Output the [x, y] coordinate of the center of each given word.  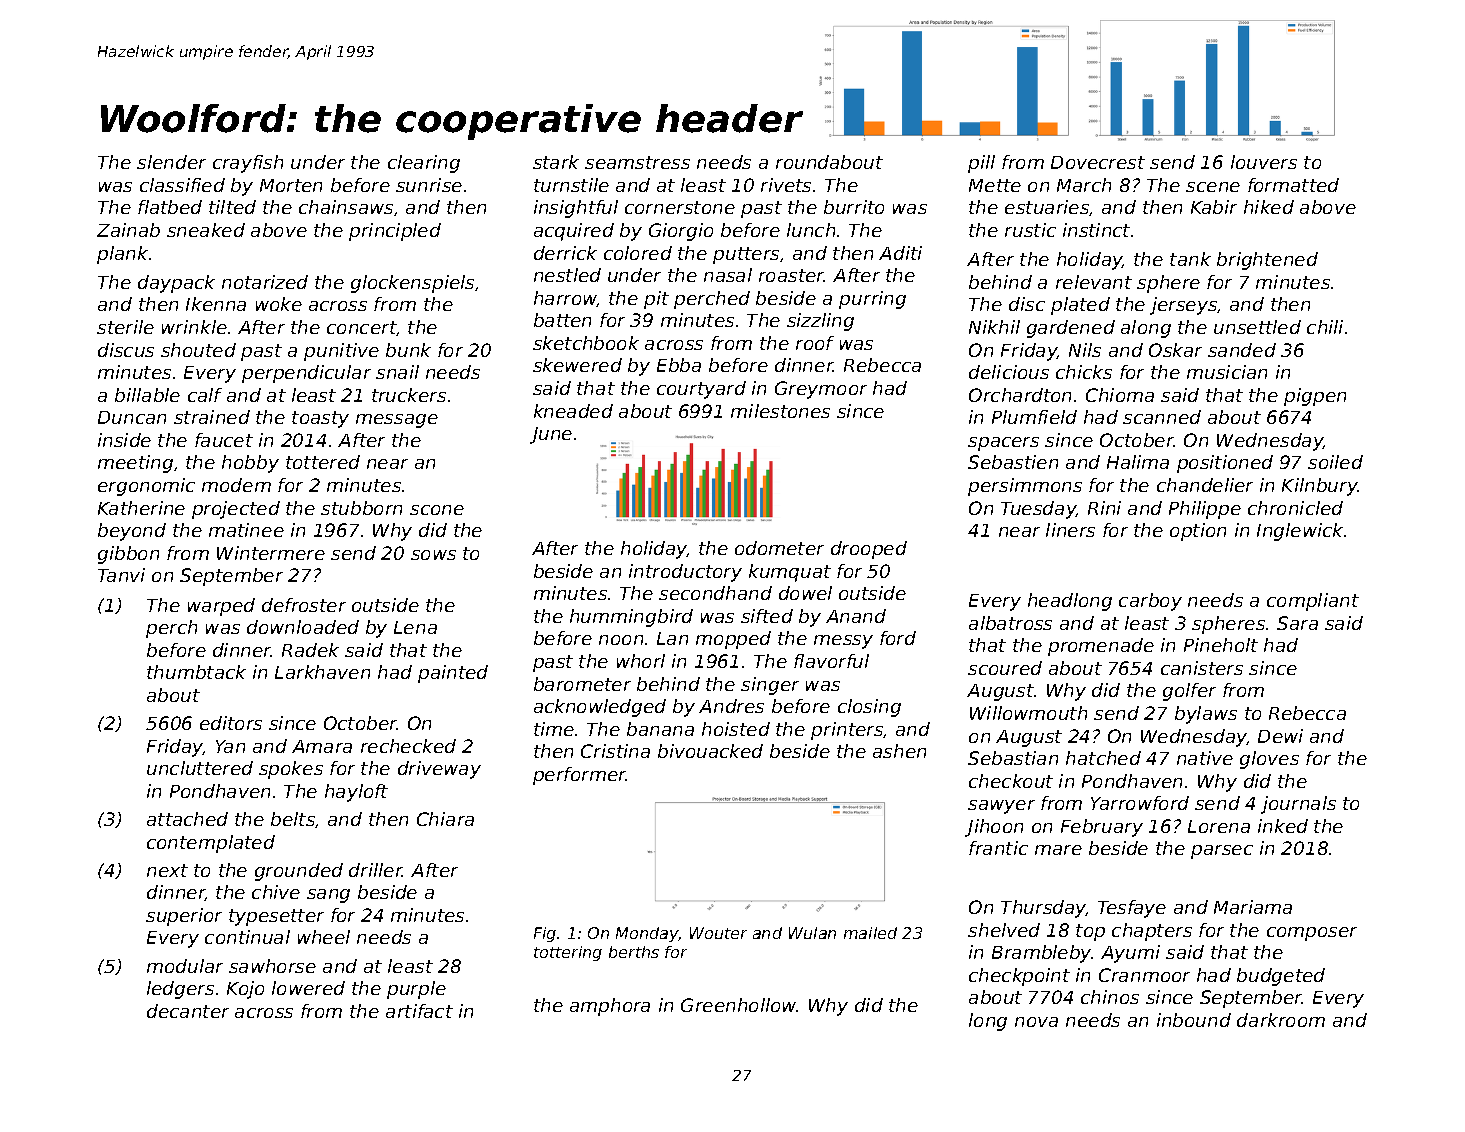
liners [1070, 530]
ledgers [180, 990]
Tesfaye [1132, 909]
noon [621, 640]
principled [395, 232]
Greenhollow [739, 1005]
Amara [322, 746]
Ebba [679, 365]
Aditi [900, 253]
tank [1190, 259]
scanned [1162, 417]
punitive [341, 352]
